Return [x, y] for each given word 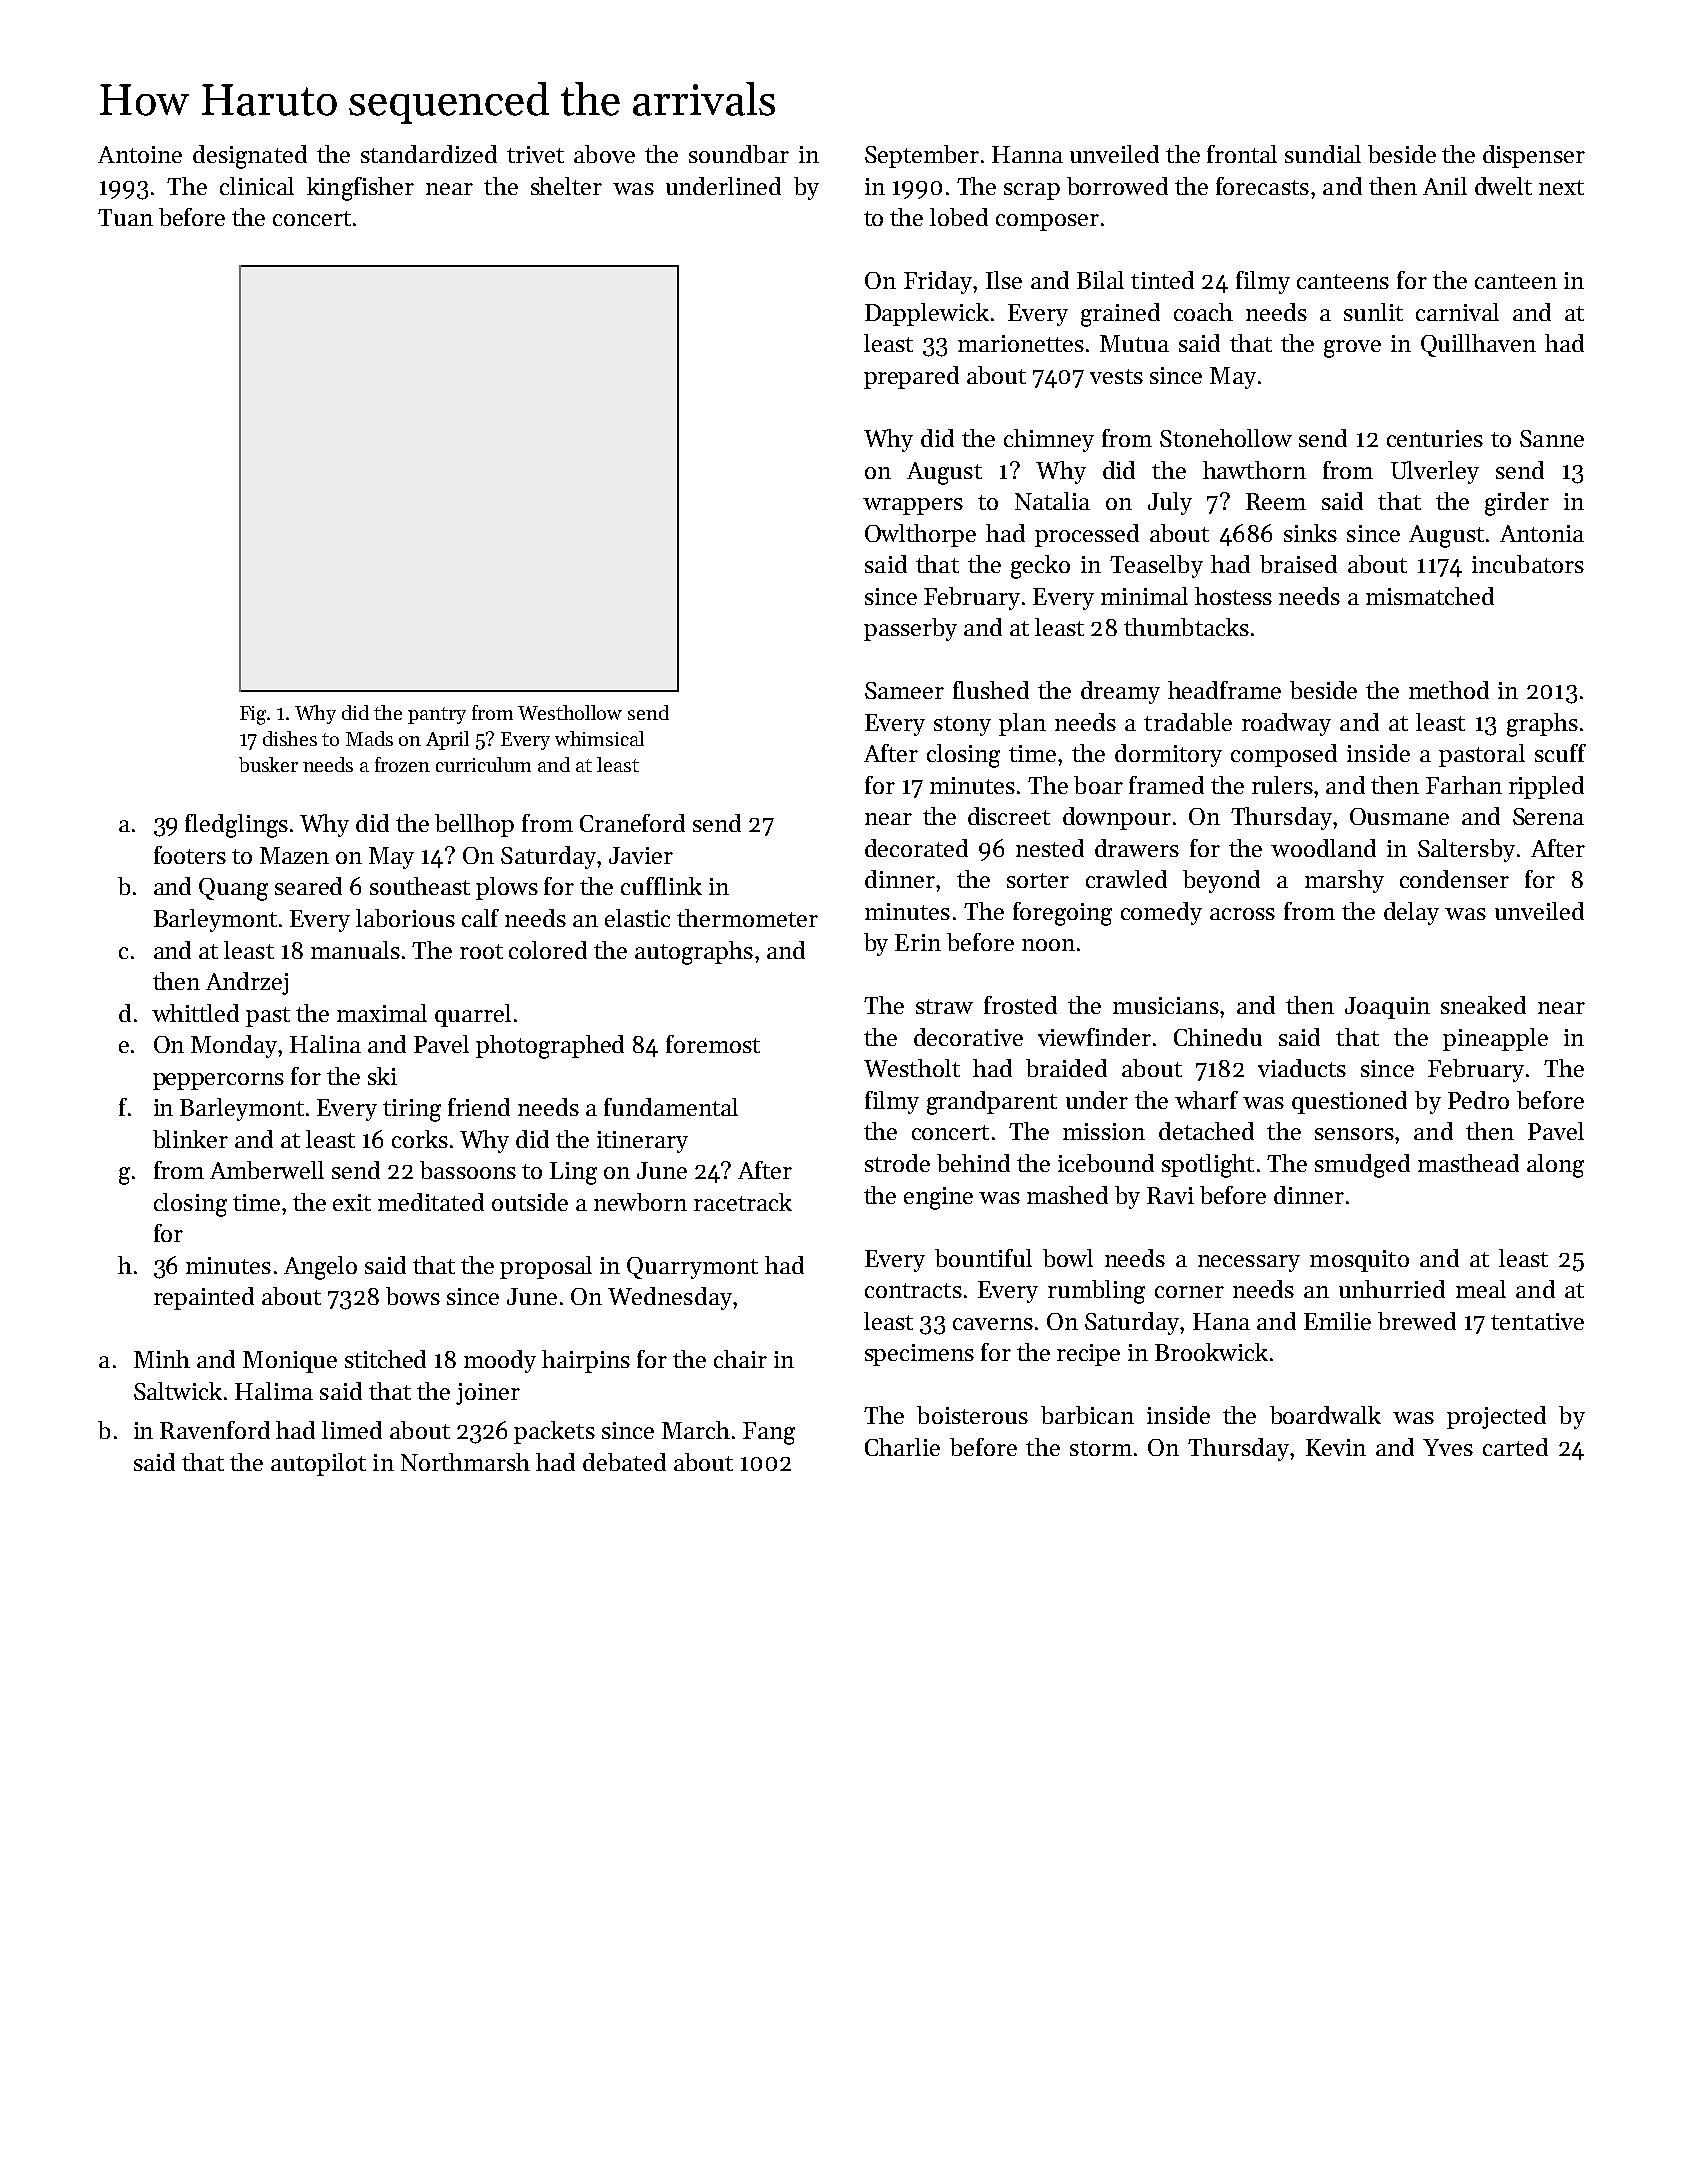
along [1555, 1166]
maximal [382, 1013]
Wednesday [670, 1298]
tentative [1537, 1321]
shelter [566, 186]
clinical [257, 186]
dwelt [1503, 186]
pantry [437, 715]
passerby [910, 629]
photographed [550, 1047]
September [922, 156]
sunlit [1373, 312]
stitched [385, 1359]
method [1449, 690]
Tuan [125, 217]
